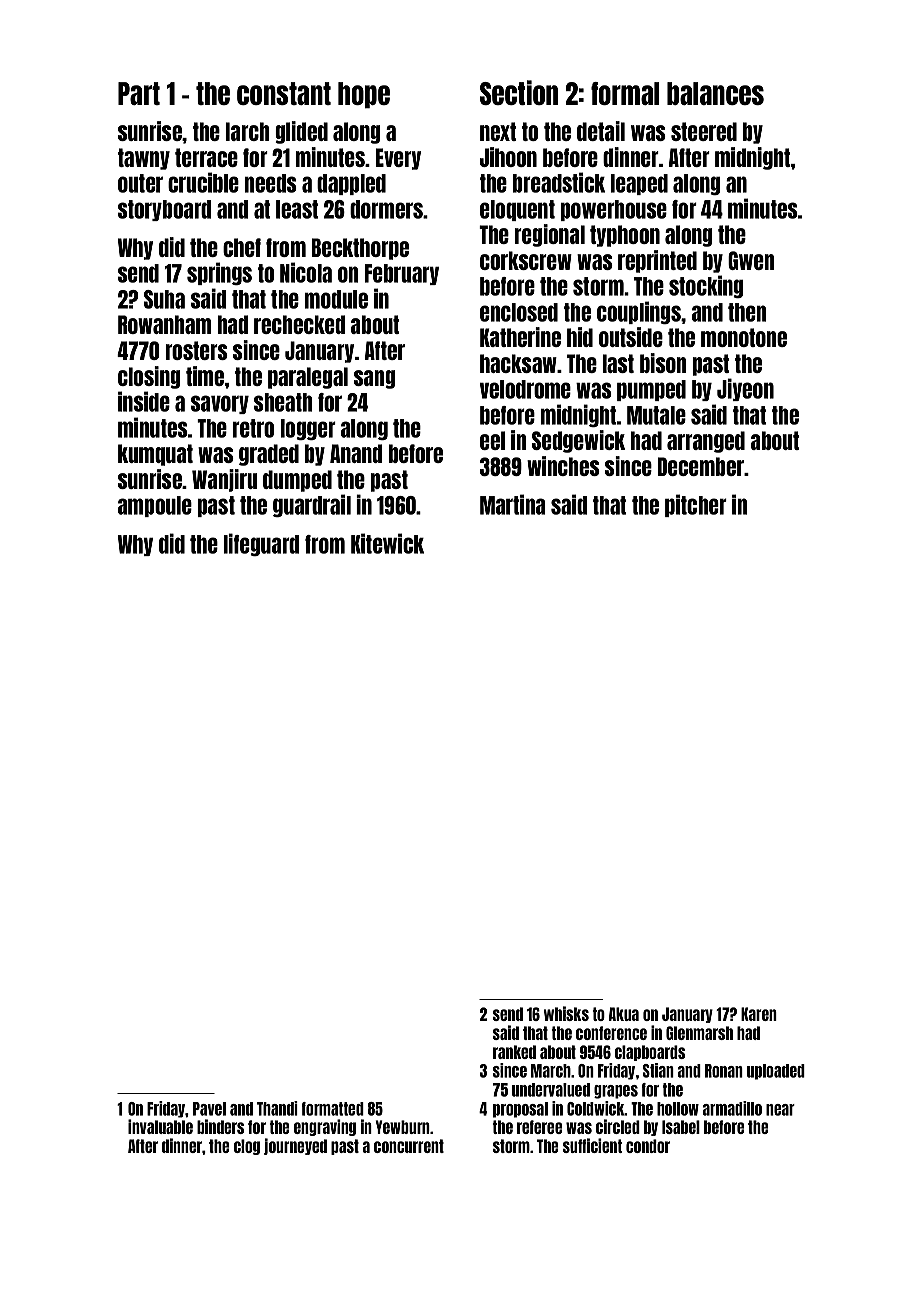  What do you see at coordinates (247, 1147) in the image?
I see `clog` at bounding box center [247, 1147].
